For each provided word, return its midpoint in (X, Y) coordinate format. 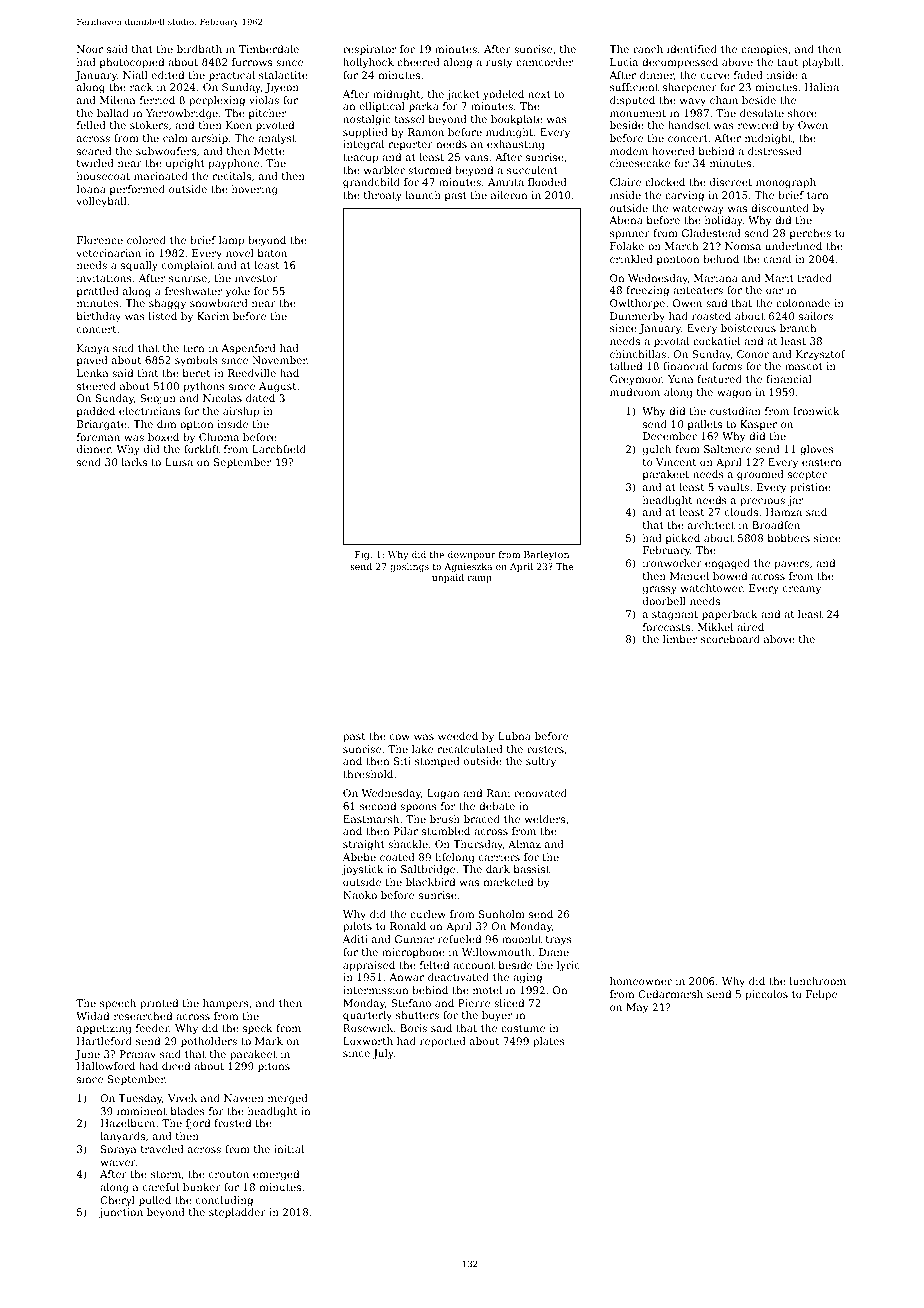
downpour (471, 555)
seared (94, 151)
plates (549, 1042)
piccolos (766, 995)
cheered (418, 62)
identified (692, 49)
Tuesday (140, 1099)
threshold (368, 774)
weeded (458, 736)
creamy (802, 590)
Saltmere (727, 449)
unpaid (448, 578)
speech (118, 1004)
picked (683, 539)
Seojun (158, 399)
